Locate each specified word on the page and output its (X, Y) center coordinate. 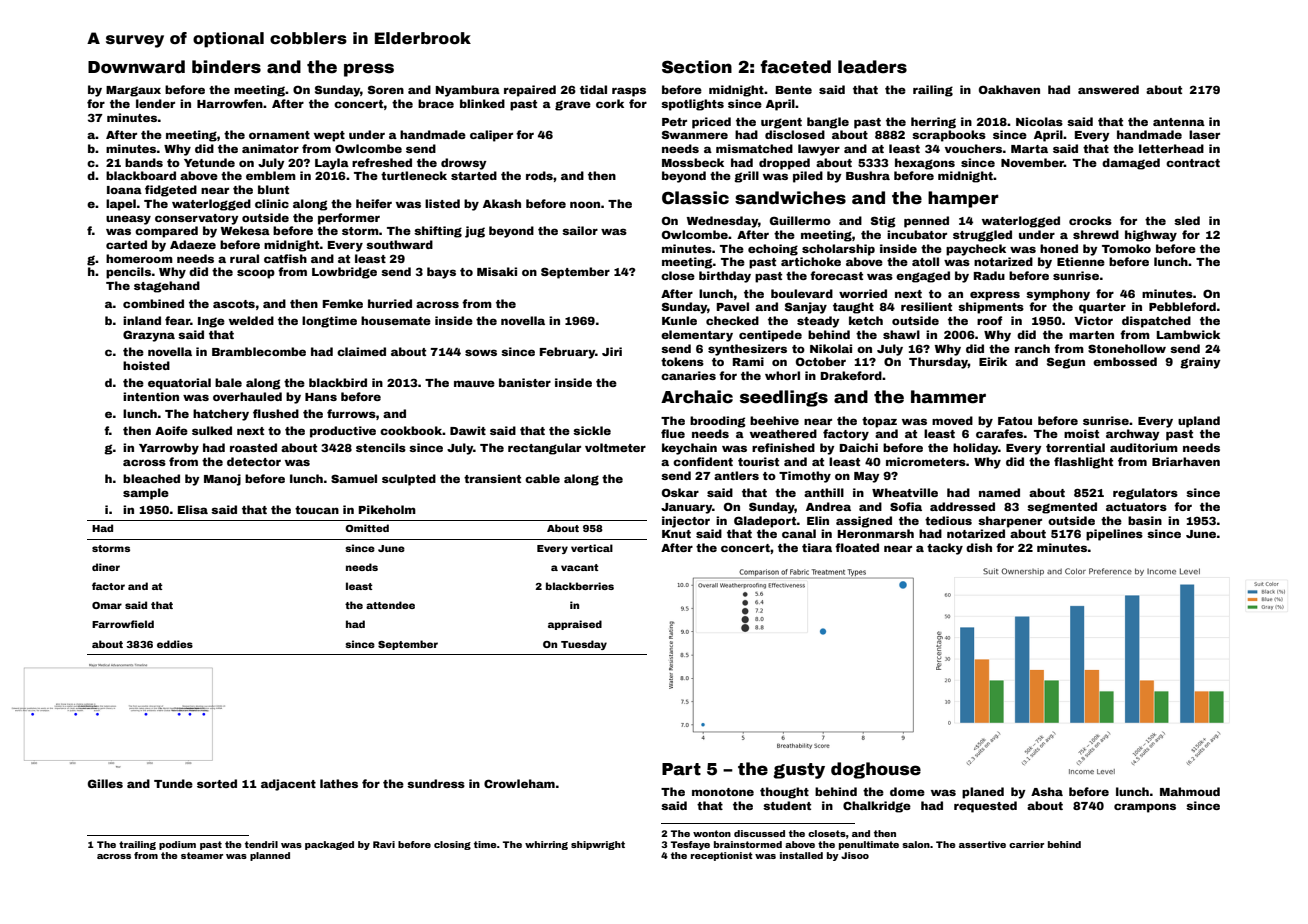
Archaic (697, 397)
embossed (1125, 361)
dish (979, 547)
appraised (575, 625)
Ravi (384, 844)
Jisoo (855, 855)
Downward (136, 67)
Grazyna (149, 336)
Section (697, 67)
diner (106, 567)
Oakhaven (1009, 89)
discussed (759, 833)
